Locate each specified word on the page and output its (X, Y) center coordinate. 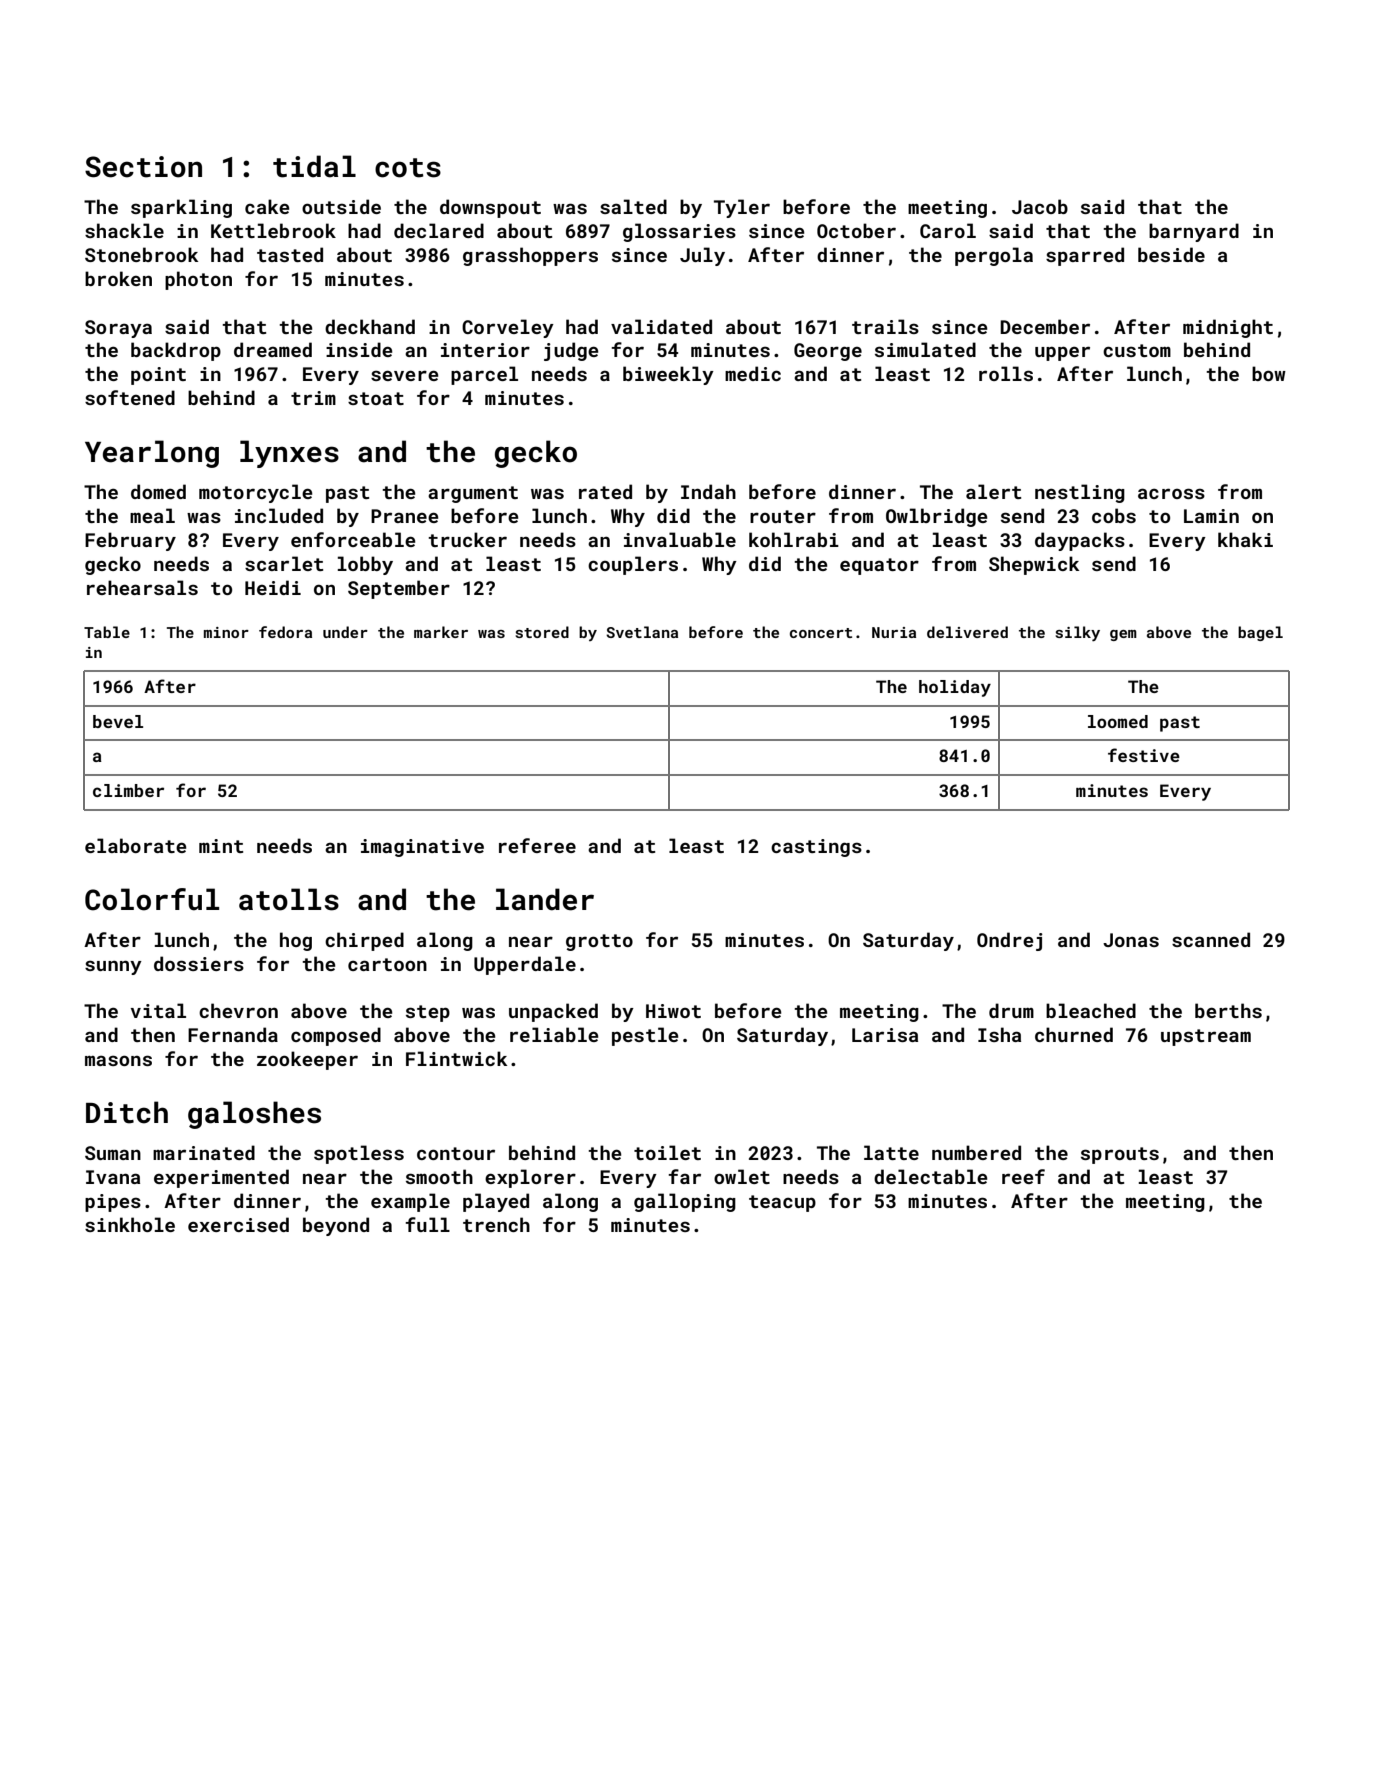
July (702, 256)
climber (128, 790)
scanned (1211, 939)
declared (439, 230)
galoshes (254, 1115)
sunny (113, 967)
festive (1144, 755)
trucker (467, 539)
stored (542, 632)
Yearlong (152, 454)
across (1171, 493)
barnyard (1194, 232)
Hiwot (673, 1011)
